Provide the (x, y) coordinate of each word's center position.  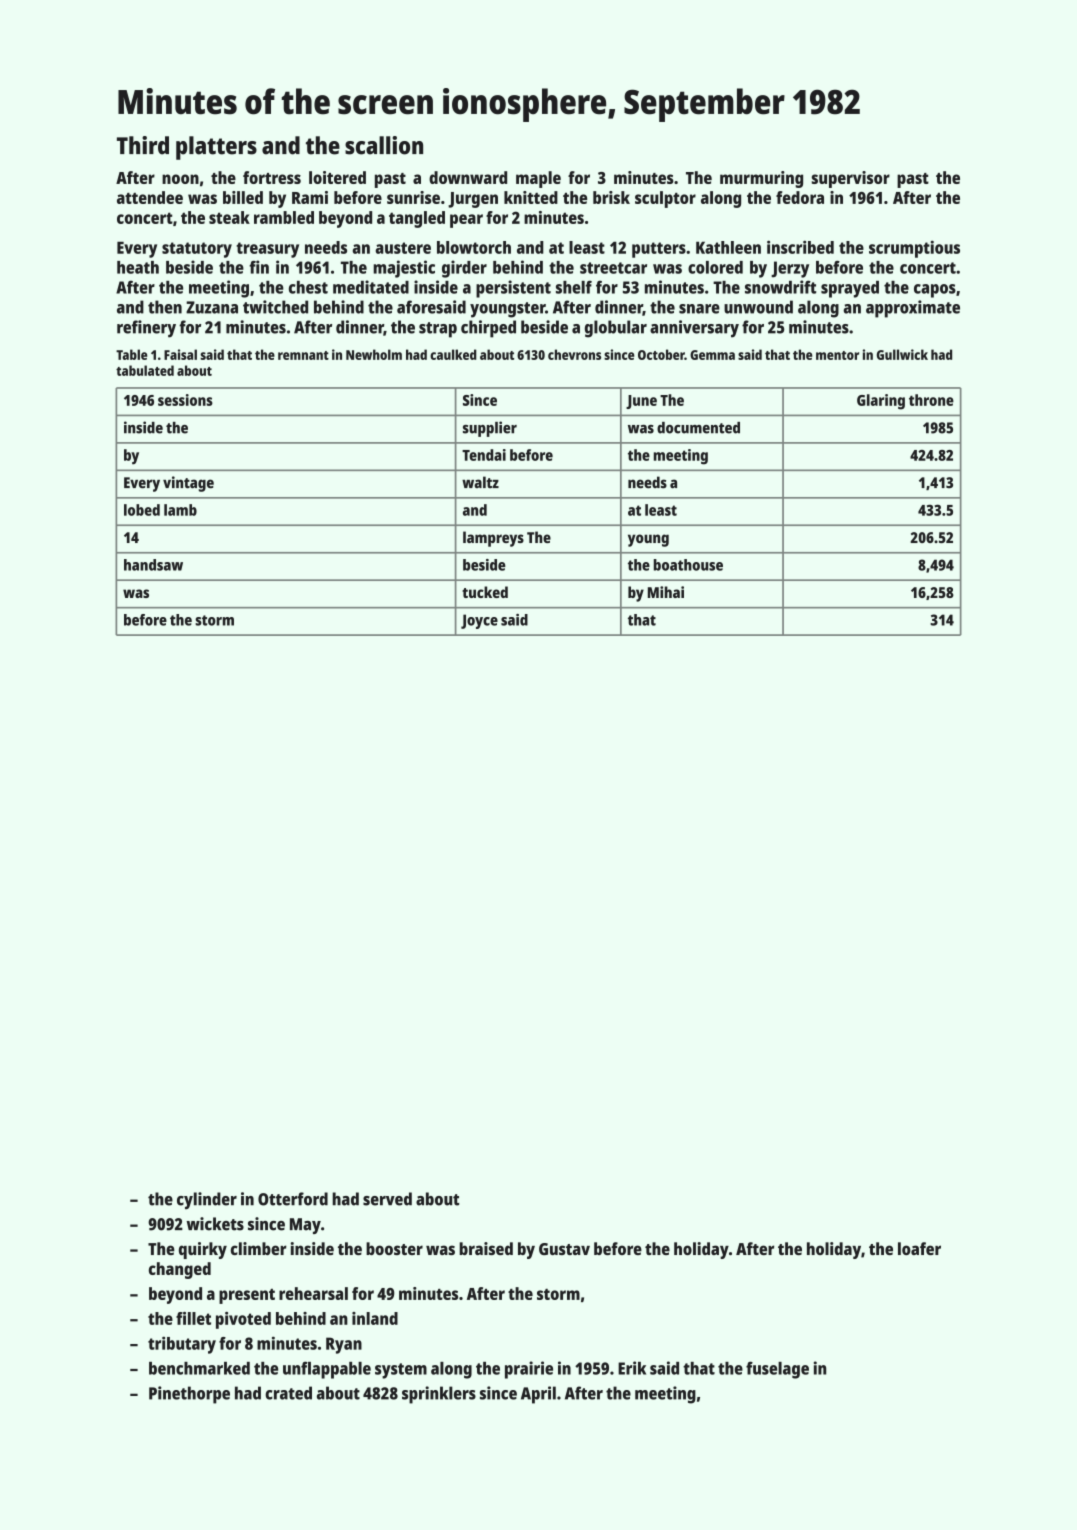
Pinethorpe (189, 1395)
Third (143, 145)
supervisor (851, 179)
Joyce (479, 621)
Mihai (666, 592)
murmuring (761, 179)
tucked (485, 592)
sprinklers (439, 1395)
